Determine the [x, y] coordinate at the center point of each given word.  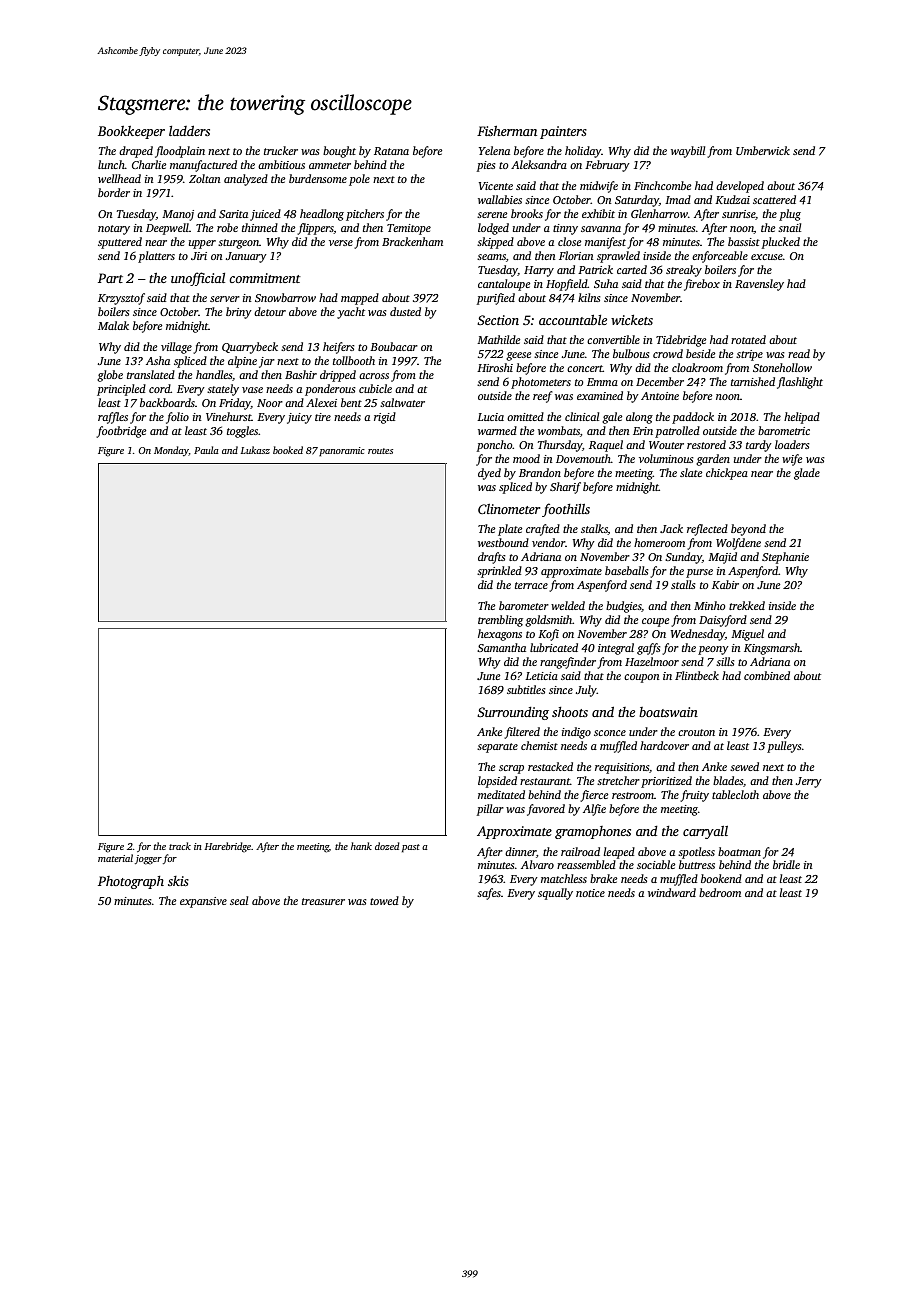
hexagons [500, 635]
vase [252, 390]
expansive [203, 902]
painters [563, 132]
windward [672, 892]
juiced [265, 215]
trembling [500, 621]
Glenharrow [659, 213]
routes [380, 451]
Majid [722, 558]
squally [555, 894]
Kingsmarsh [772, 649]
